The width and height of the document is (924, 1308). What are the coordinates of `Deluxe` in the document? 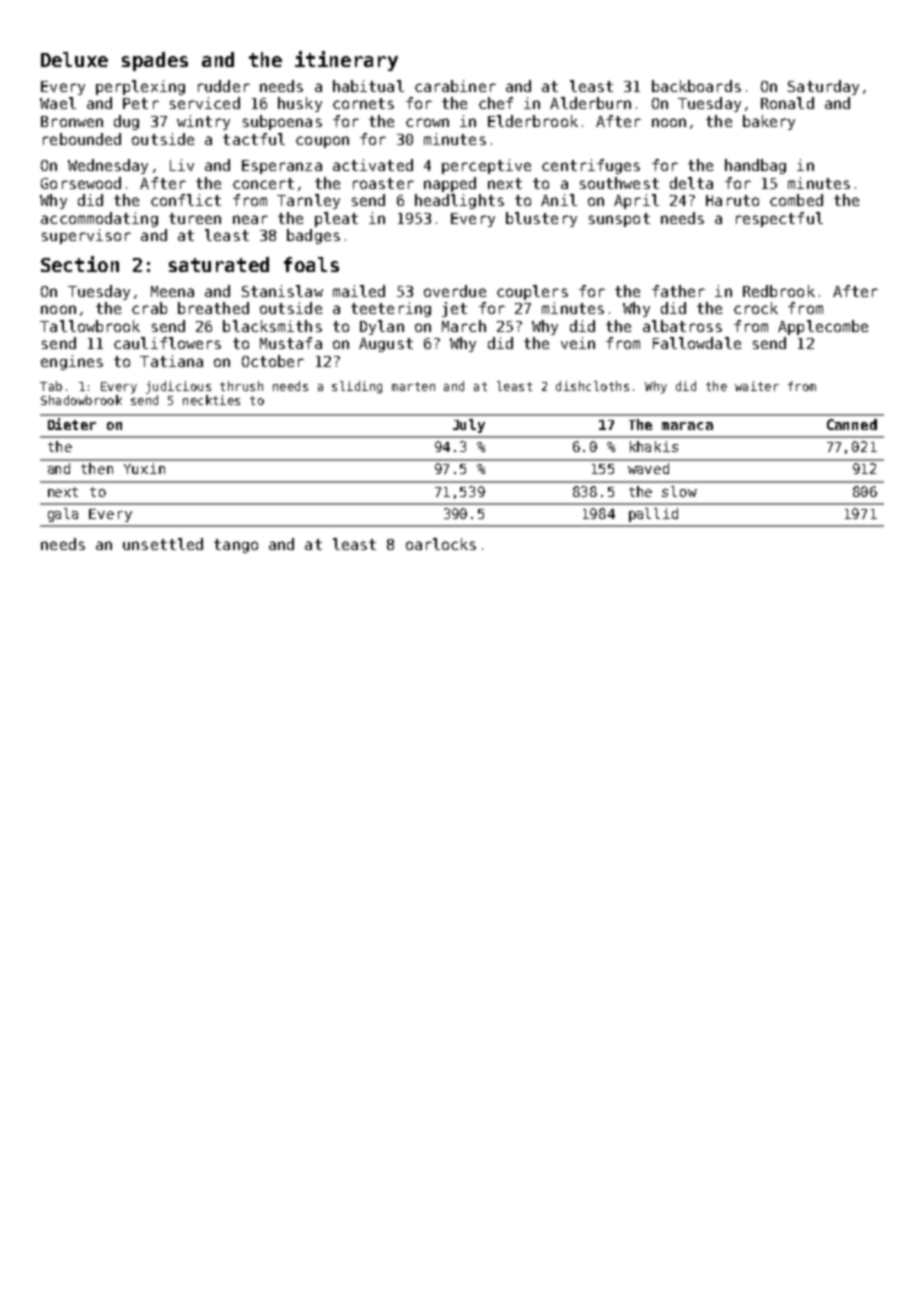 It's located at (74, 59).
